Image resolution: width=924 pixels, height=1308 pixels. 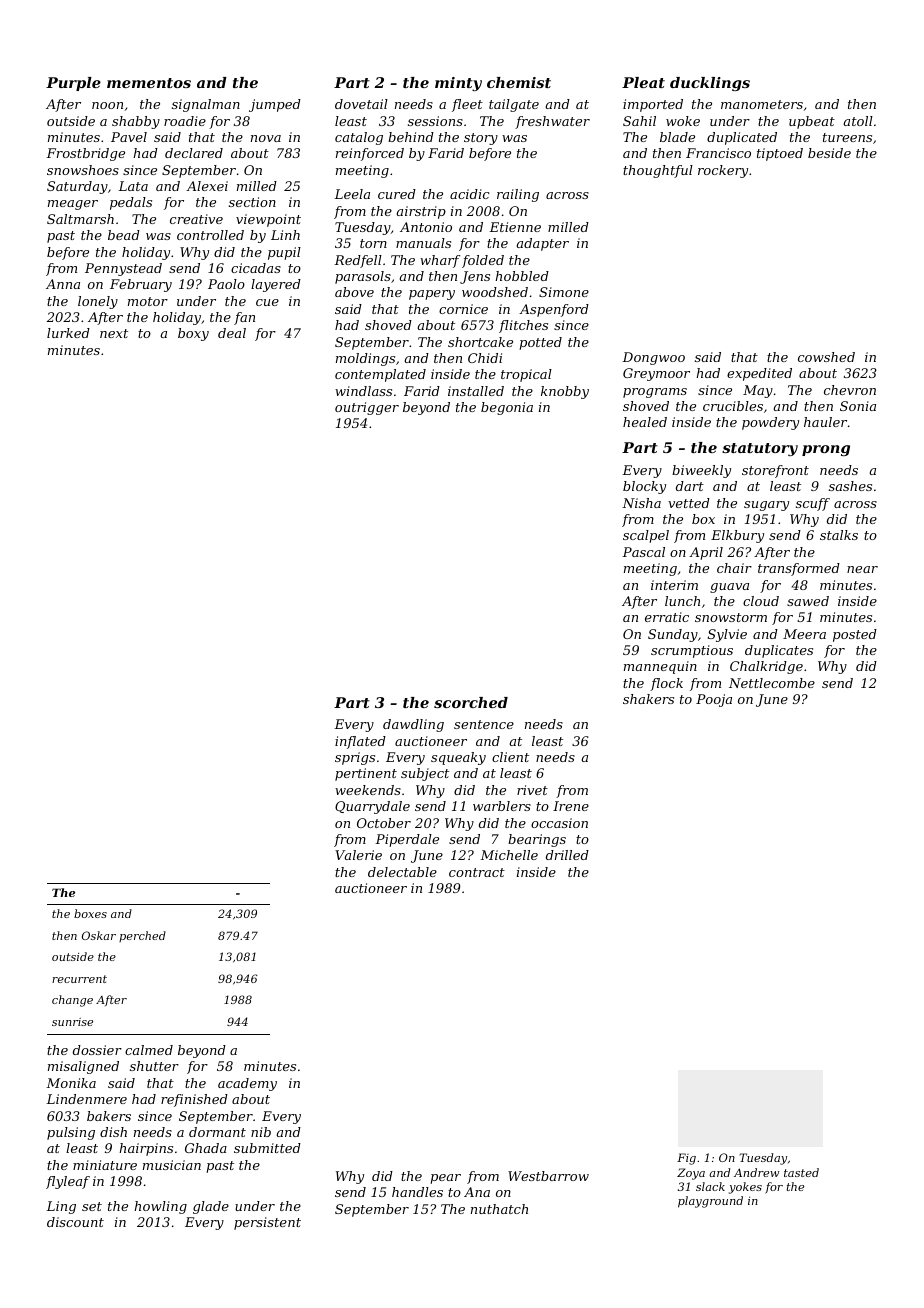 What do you see at coordinates (367, 408) in the screenshot?
I see `outrigger` at bounding box center [367, 408].
